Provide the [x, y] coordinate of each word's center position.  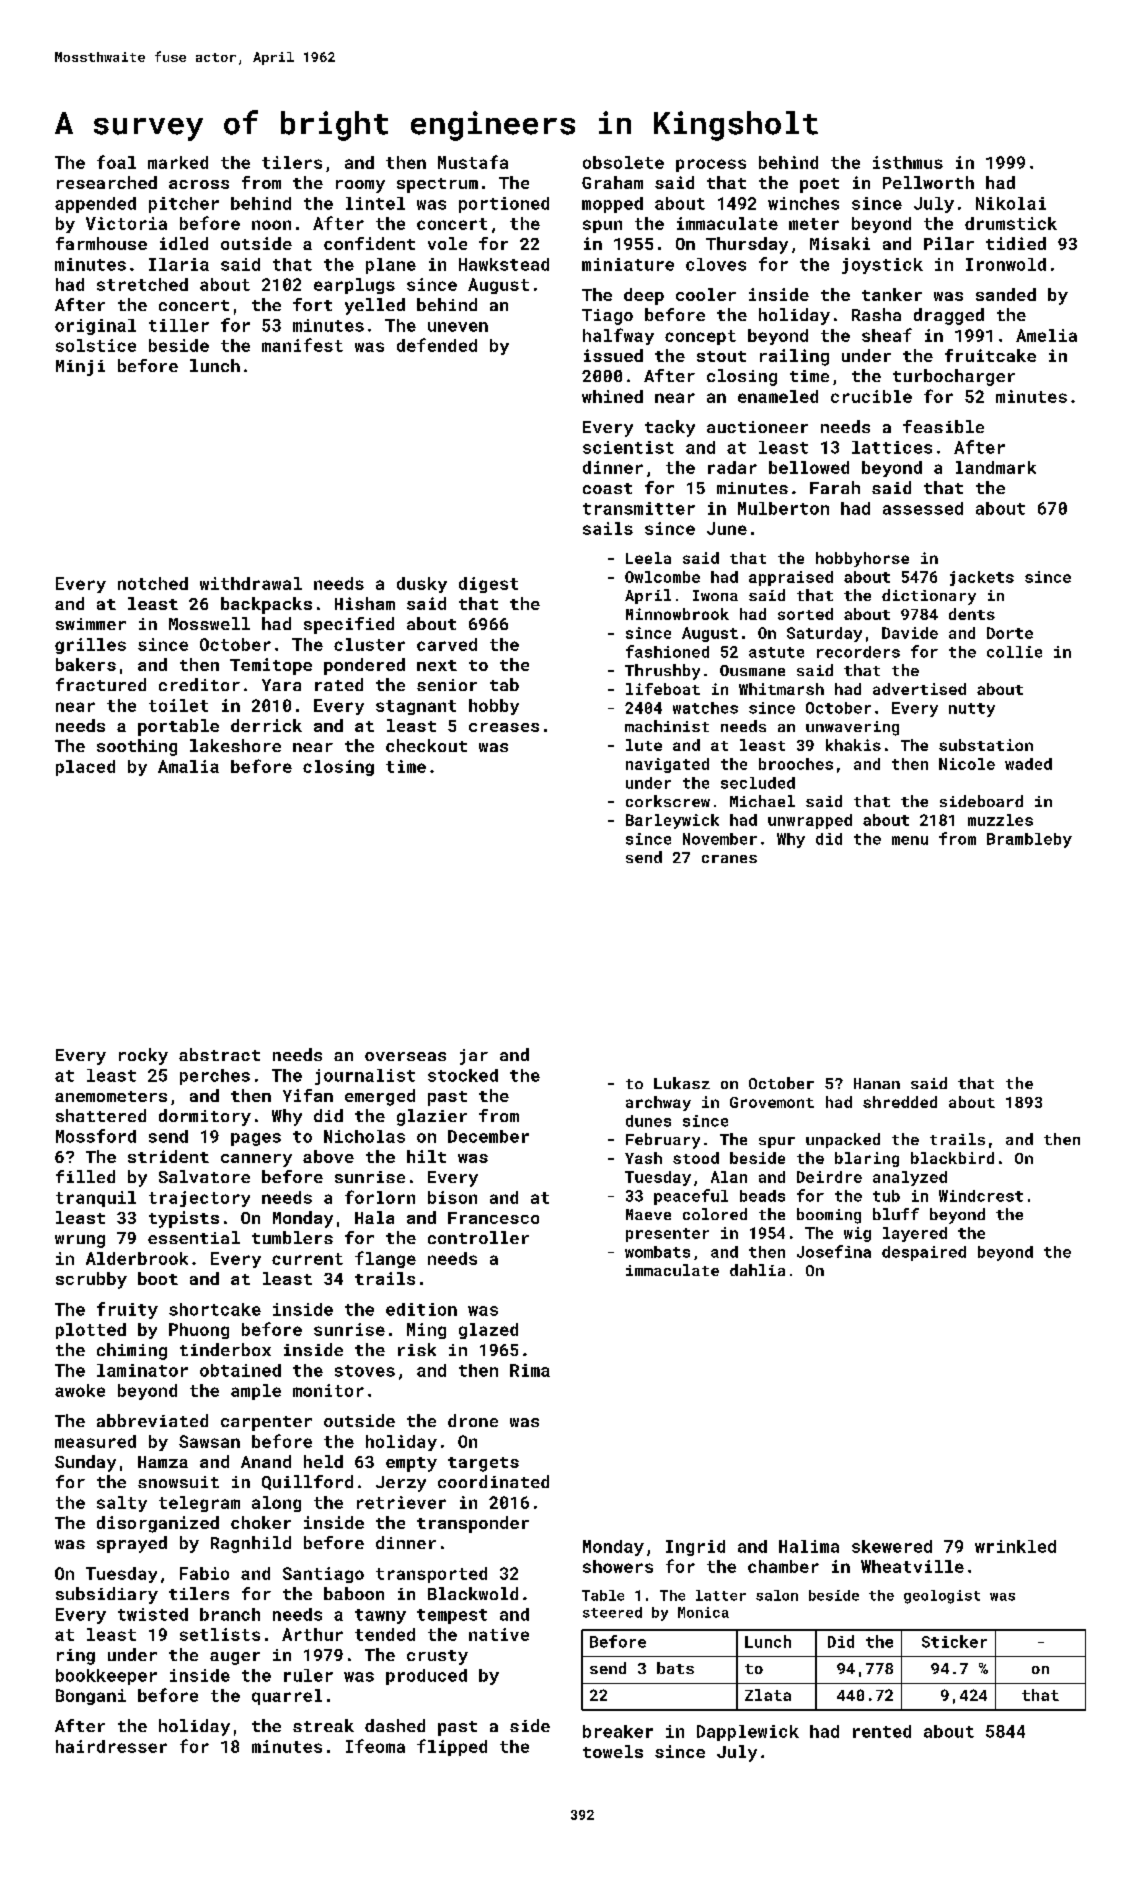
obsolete [623, 162]
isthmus [908, 162]
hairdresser [111, 1746]
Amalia [188, 766]
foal [116, 162]
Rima [530, 1370]
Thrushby [662, 672]
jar [474, 1057]
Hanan [877, 1083]
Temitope [271, 666]
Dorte [1010, 633]
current [307, 1259]
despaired [924, 1253]
